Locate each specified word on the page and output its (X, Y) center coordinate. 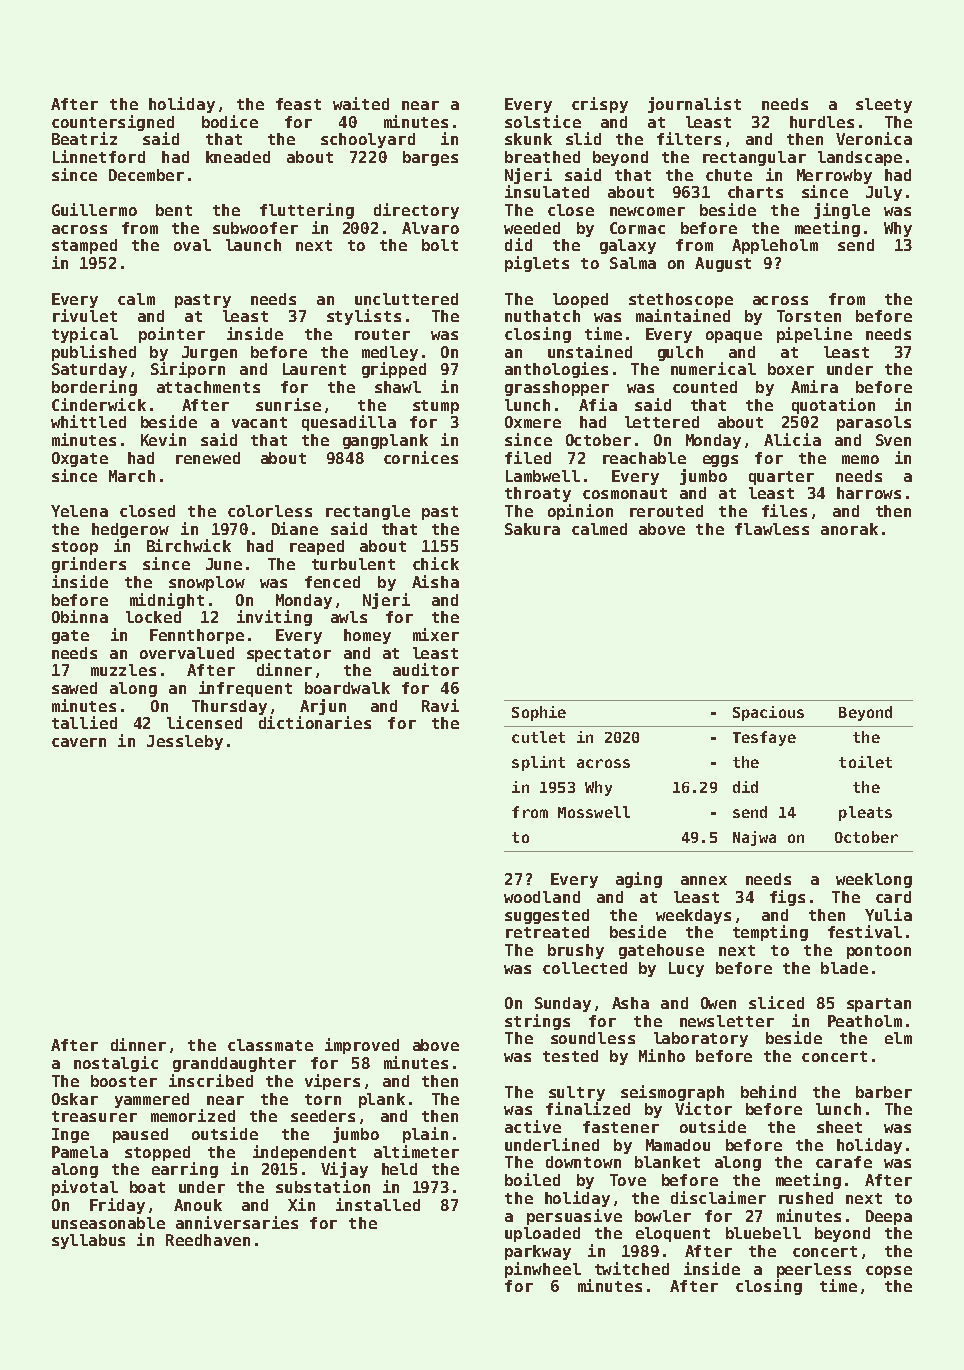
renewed (208, 458)
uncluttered (406, 299)
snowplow (207, 583)
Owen (718, 1003)
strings (537, 1022)
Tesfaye (764, 738)
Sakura (532, 529)
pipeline (814, 335)
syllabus (88, 1241)
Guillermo (94, 209)
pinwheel (543, 1270)
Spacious (768, 713)
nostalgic (116, 1064)
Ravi (440, 705)
